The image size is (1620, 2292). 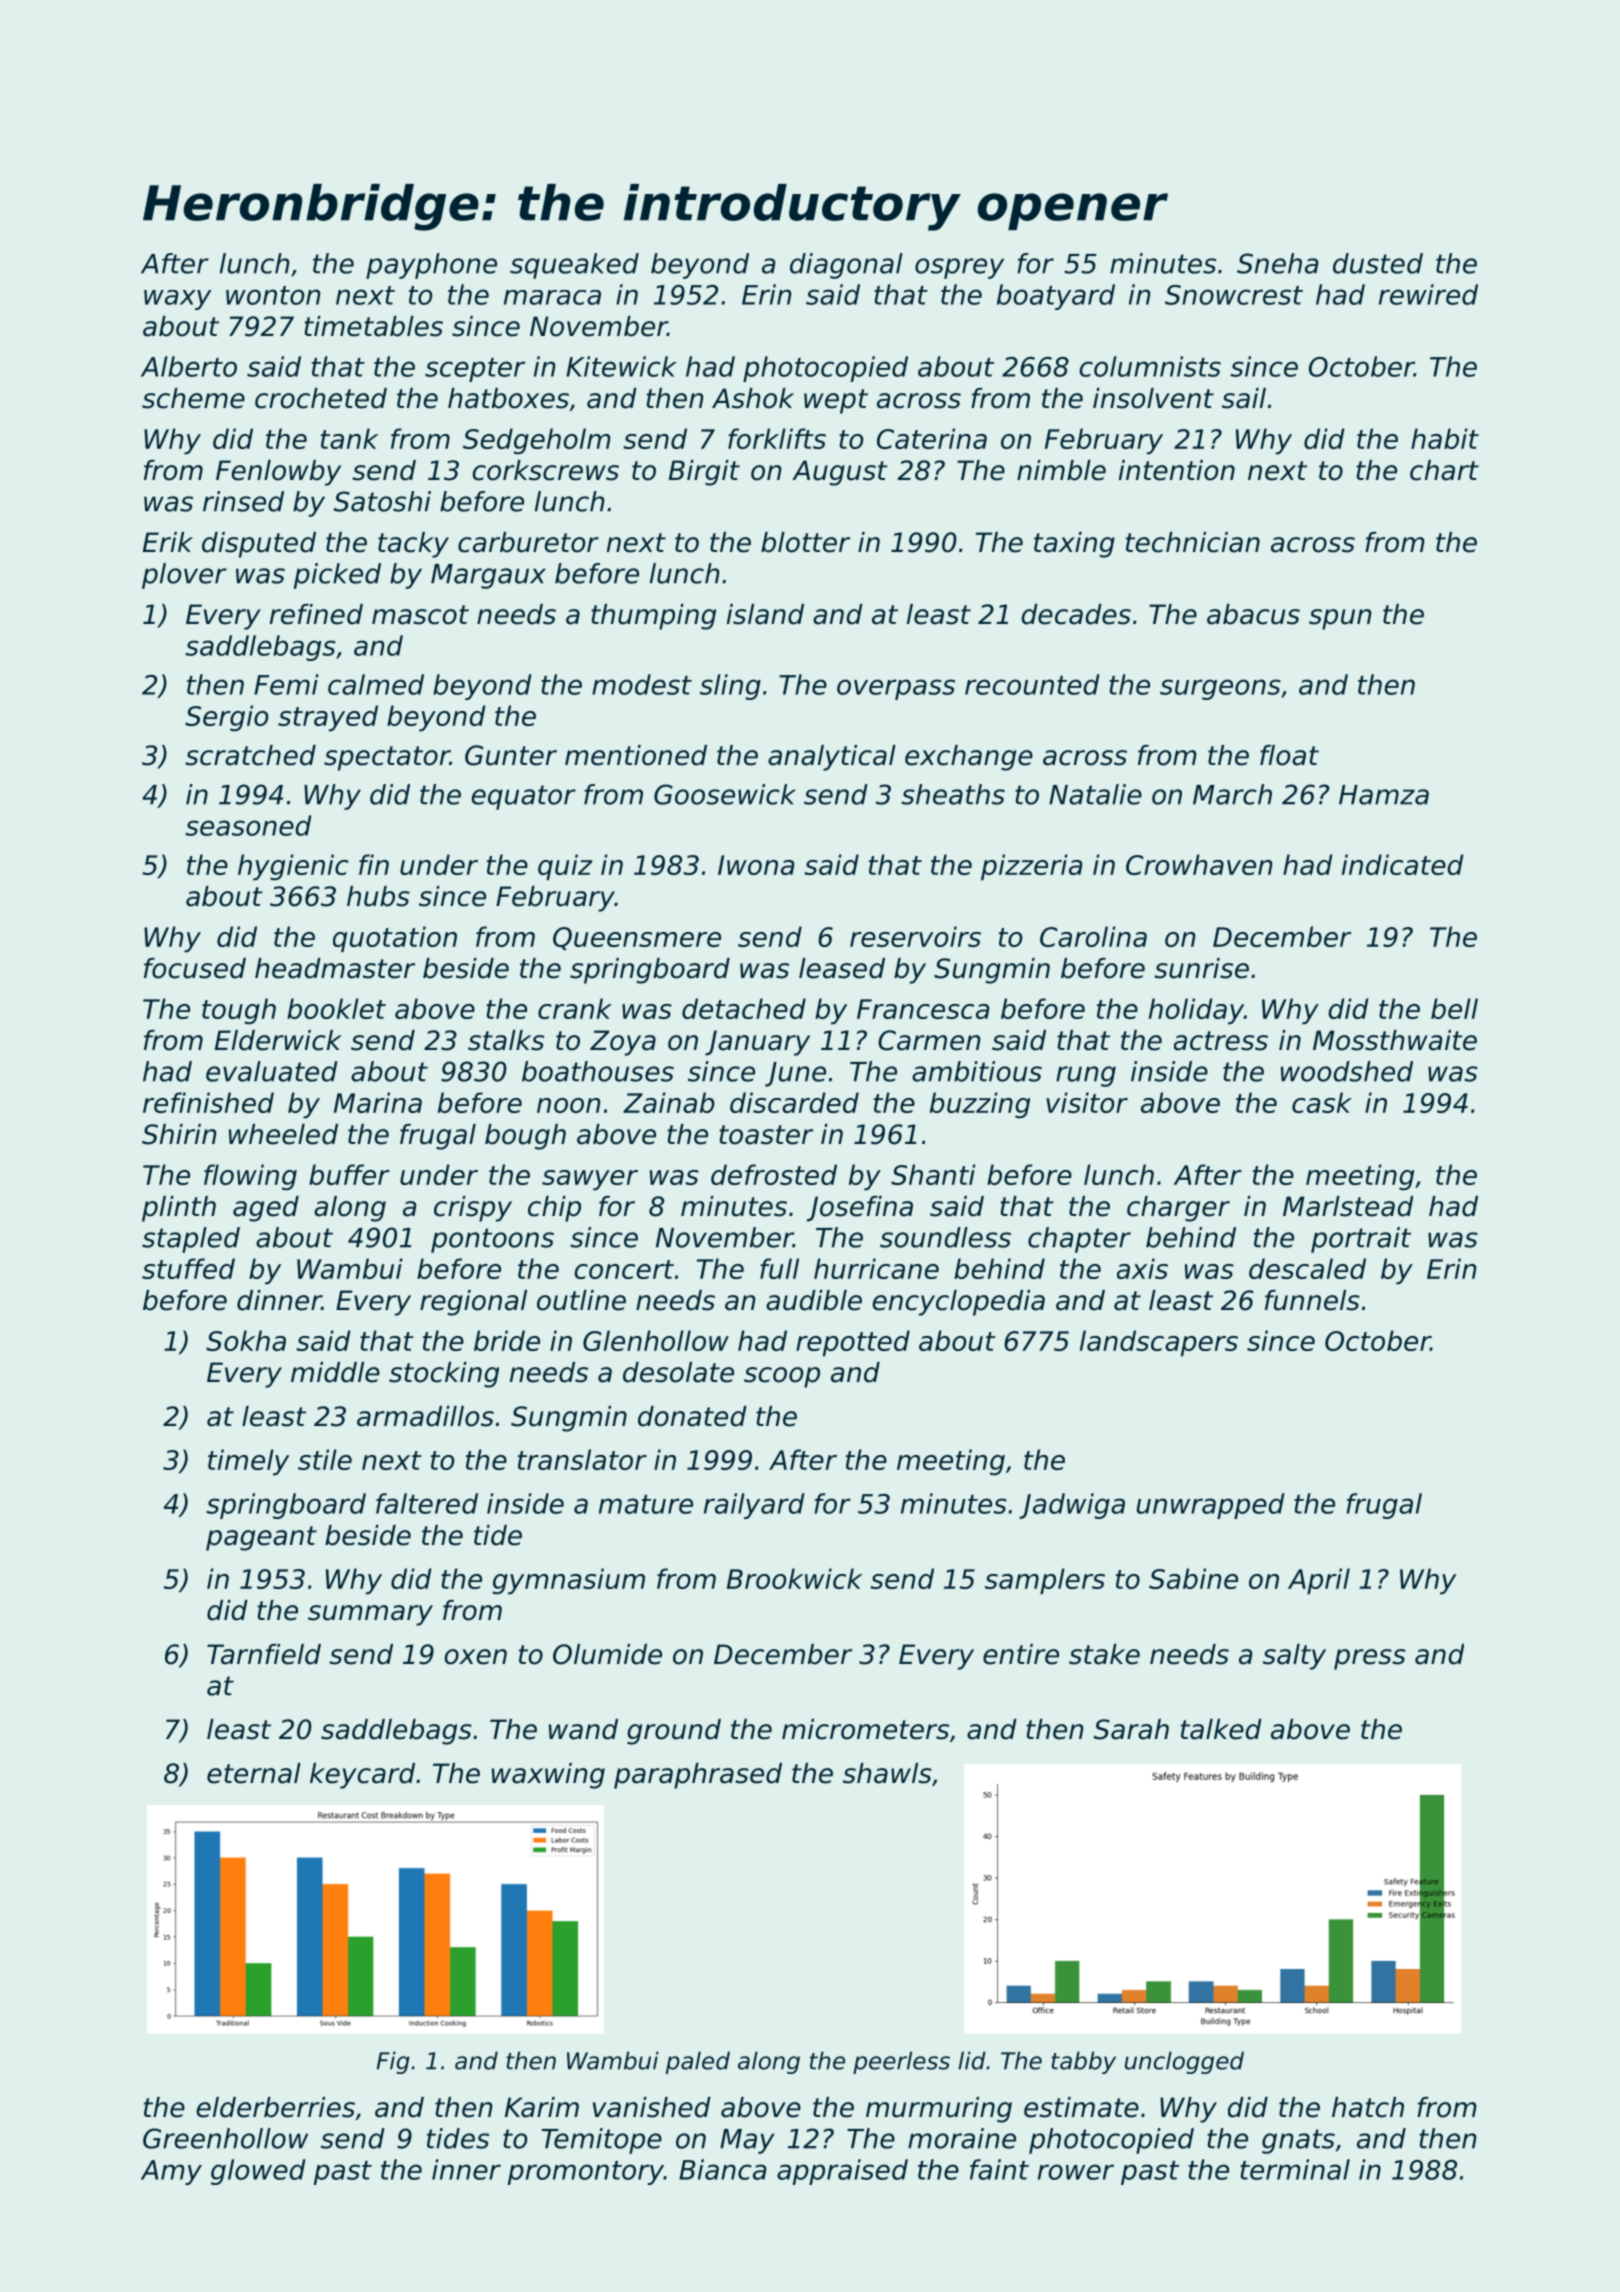 I want to click on audible, so click(x=814, y=1300).
